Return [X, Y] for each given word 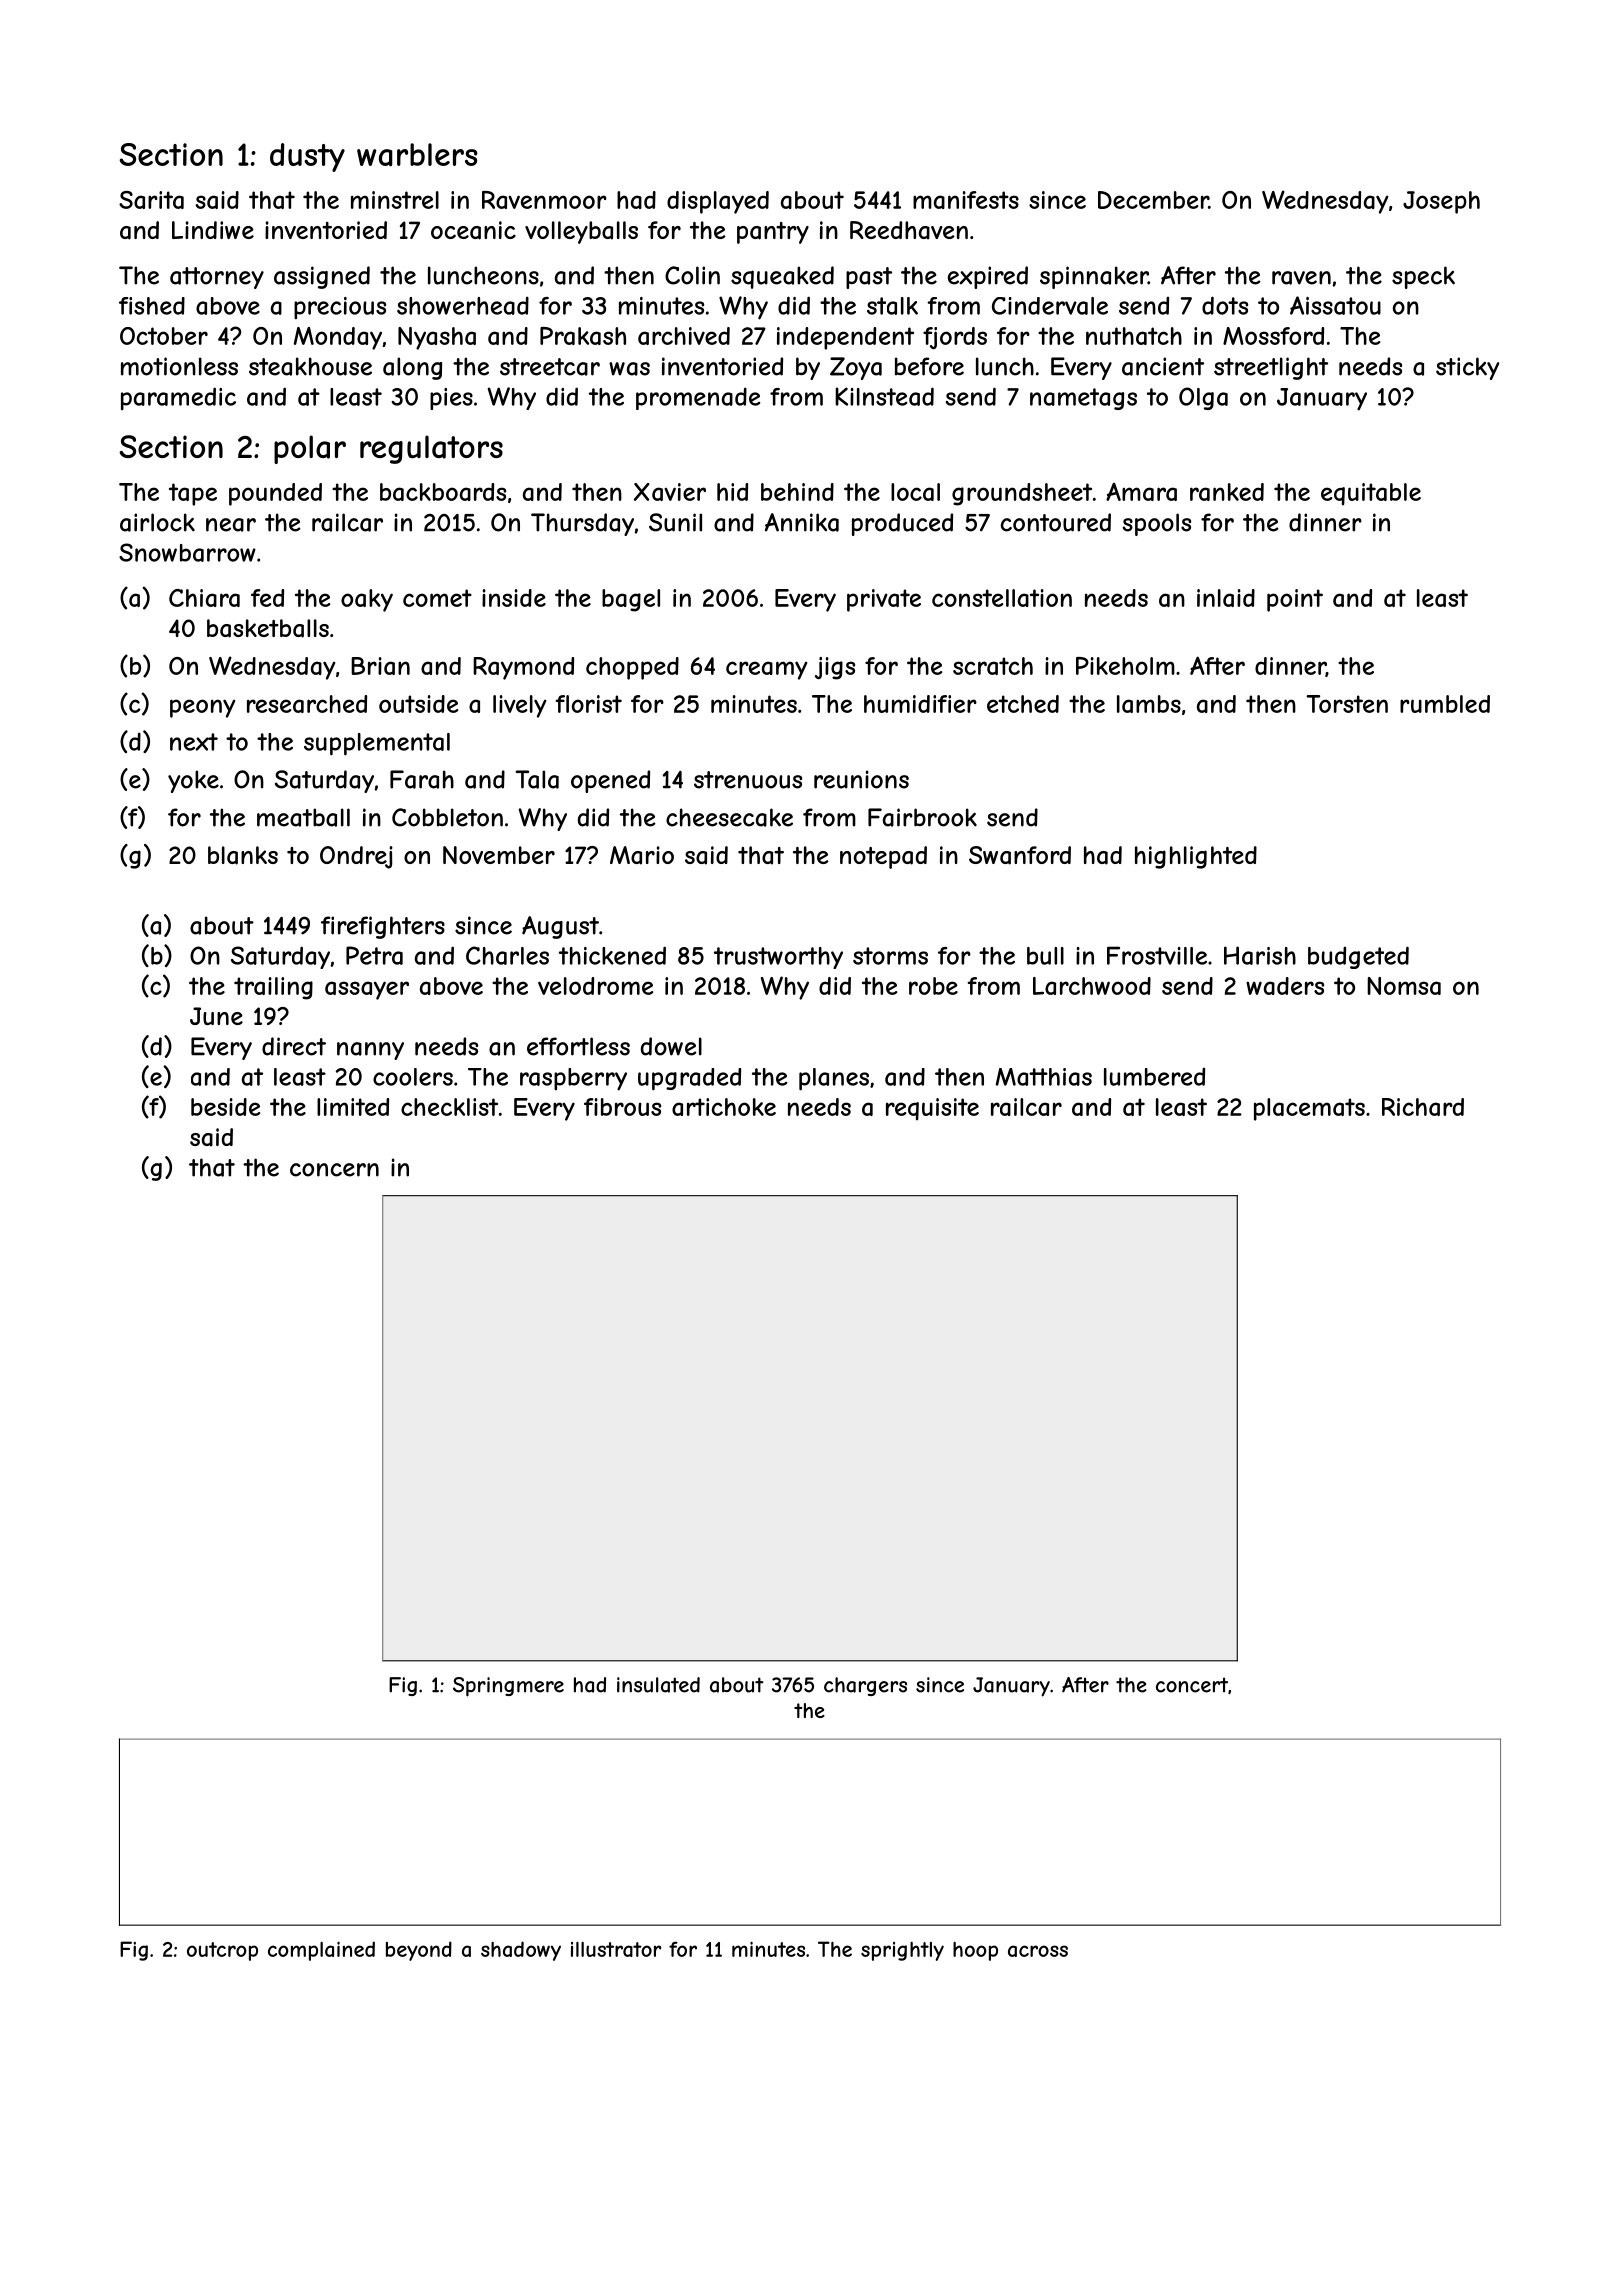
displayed [718, 202]
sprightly [902, 1951]
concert [1192, 1685]
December [1153, 200]
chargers [865, 1686]
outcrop [222, 1951]
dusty [307, 157]
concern [334, 1170]
